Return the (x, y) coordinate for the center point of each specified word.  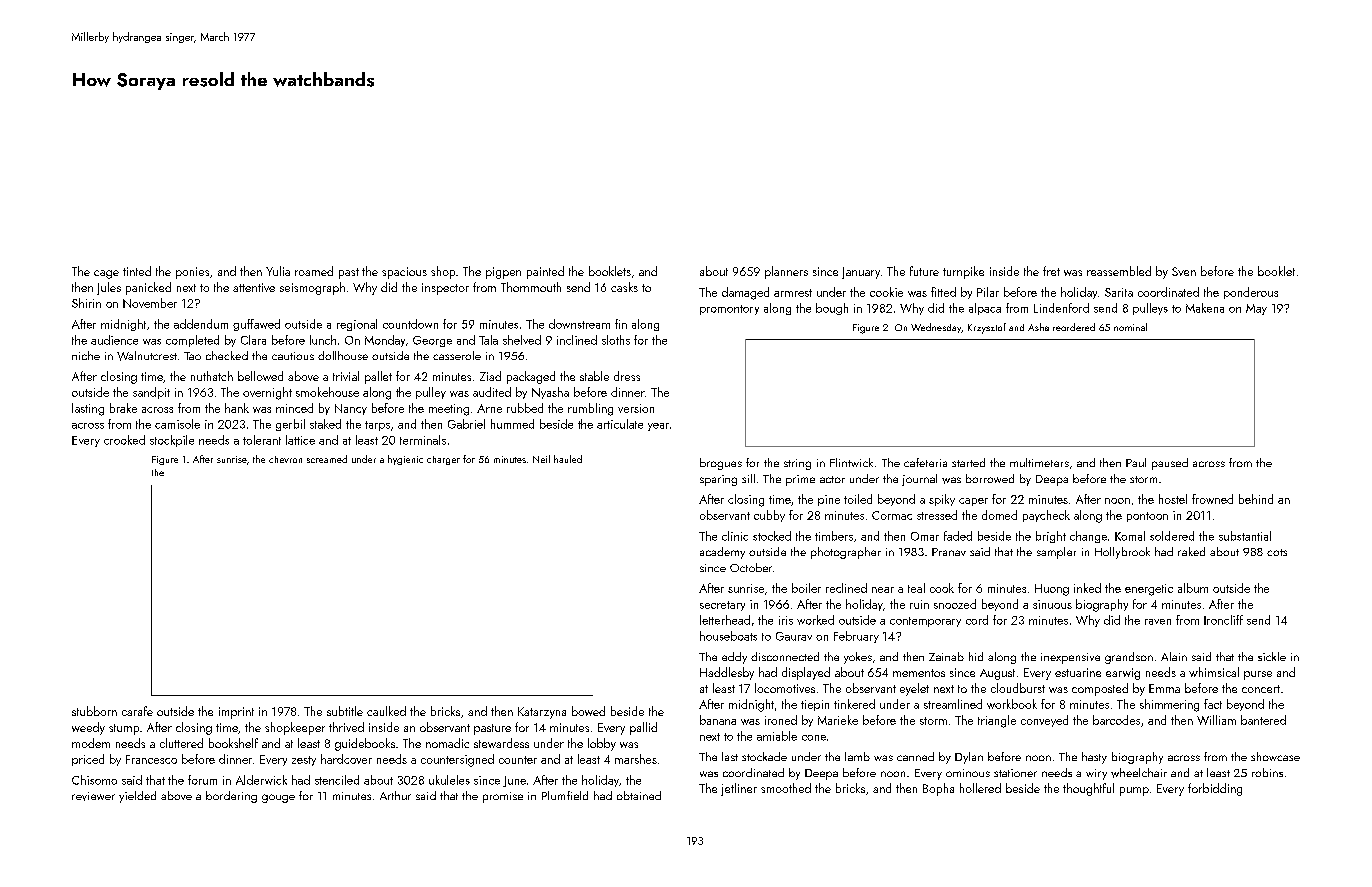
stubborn (94, 711)
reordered (1074, 327)
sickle (1272, 656)
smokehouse (327, 392)
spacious (404, 273)
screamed (327, 459)
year (658, 427)
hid (976, 656)
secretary (722, 606)
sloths (616, 340)
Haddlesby (727, 673)
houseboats (728, 636)
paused (1170, 464)
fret (1051, 271)
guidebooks (365, 744)
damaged (745, 293)
